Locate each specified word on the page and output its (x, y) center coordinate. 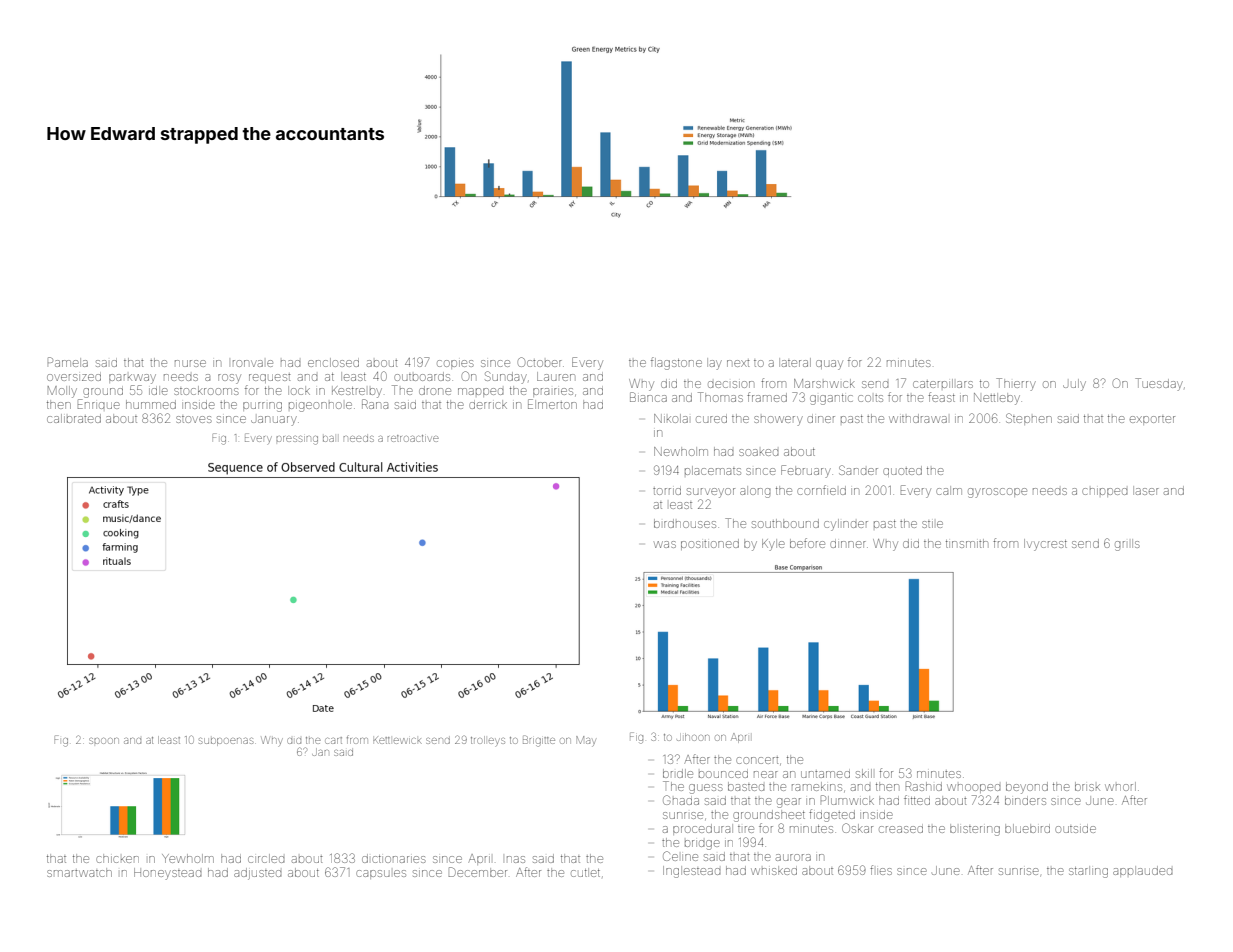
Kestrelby (357, 392)
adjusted (257, 874)
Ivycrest (1045, 545)
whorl (1120, 786)
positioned (710, 544)
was (665, 544)
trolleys (488, 741)
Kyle (773, 545)
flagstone (676, 363)
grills (1127, 545)
